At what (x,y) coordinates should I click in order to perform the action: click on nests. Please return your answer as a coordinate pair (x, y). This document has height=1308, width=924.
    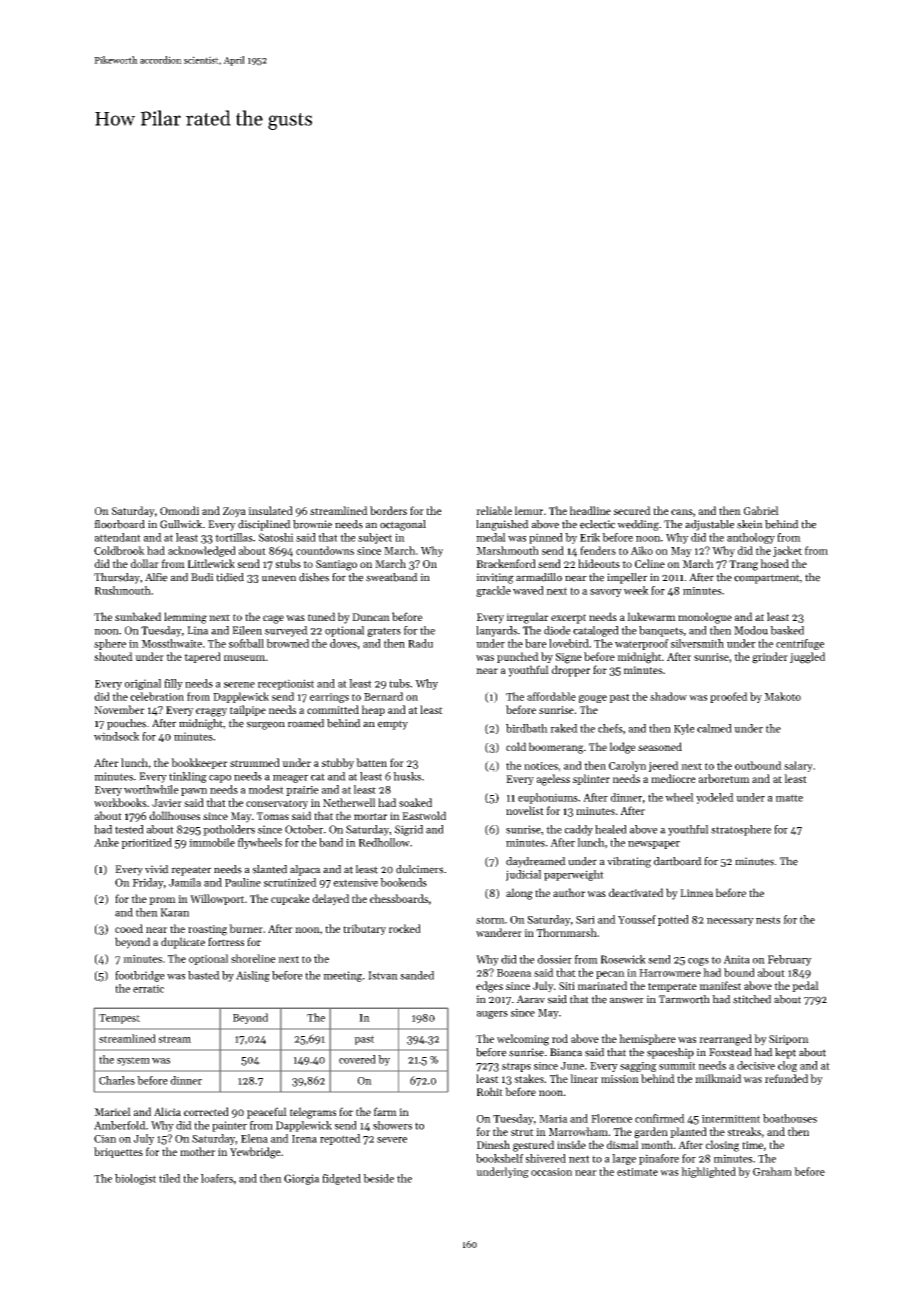
    Looking at the image, I should click on (768, 920).
